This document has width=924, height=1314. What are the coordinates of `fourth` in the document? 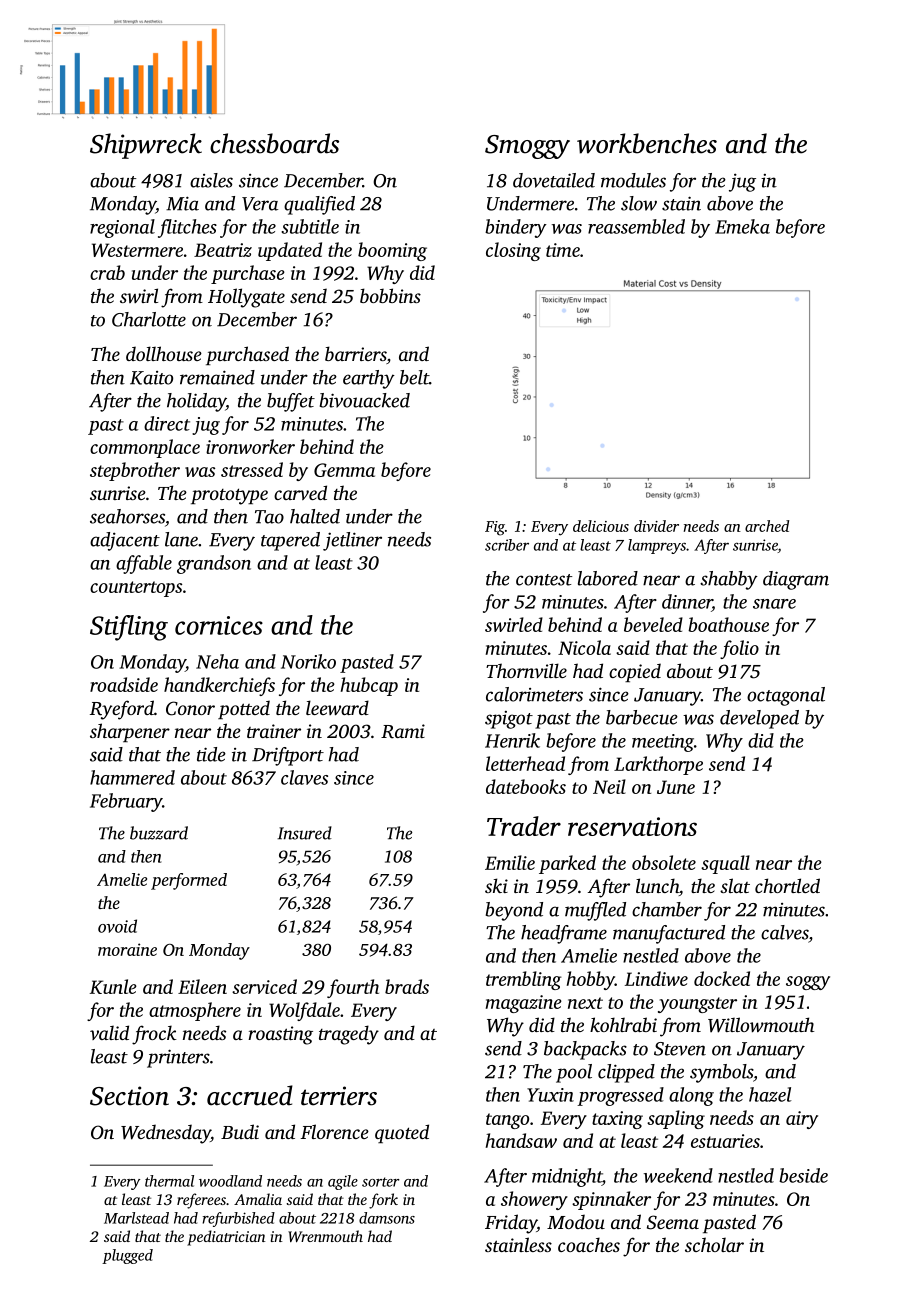 It's located at (353, 988).
